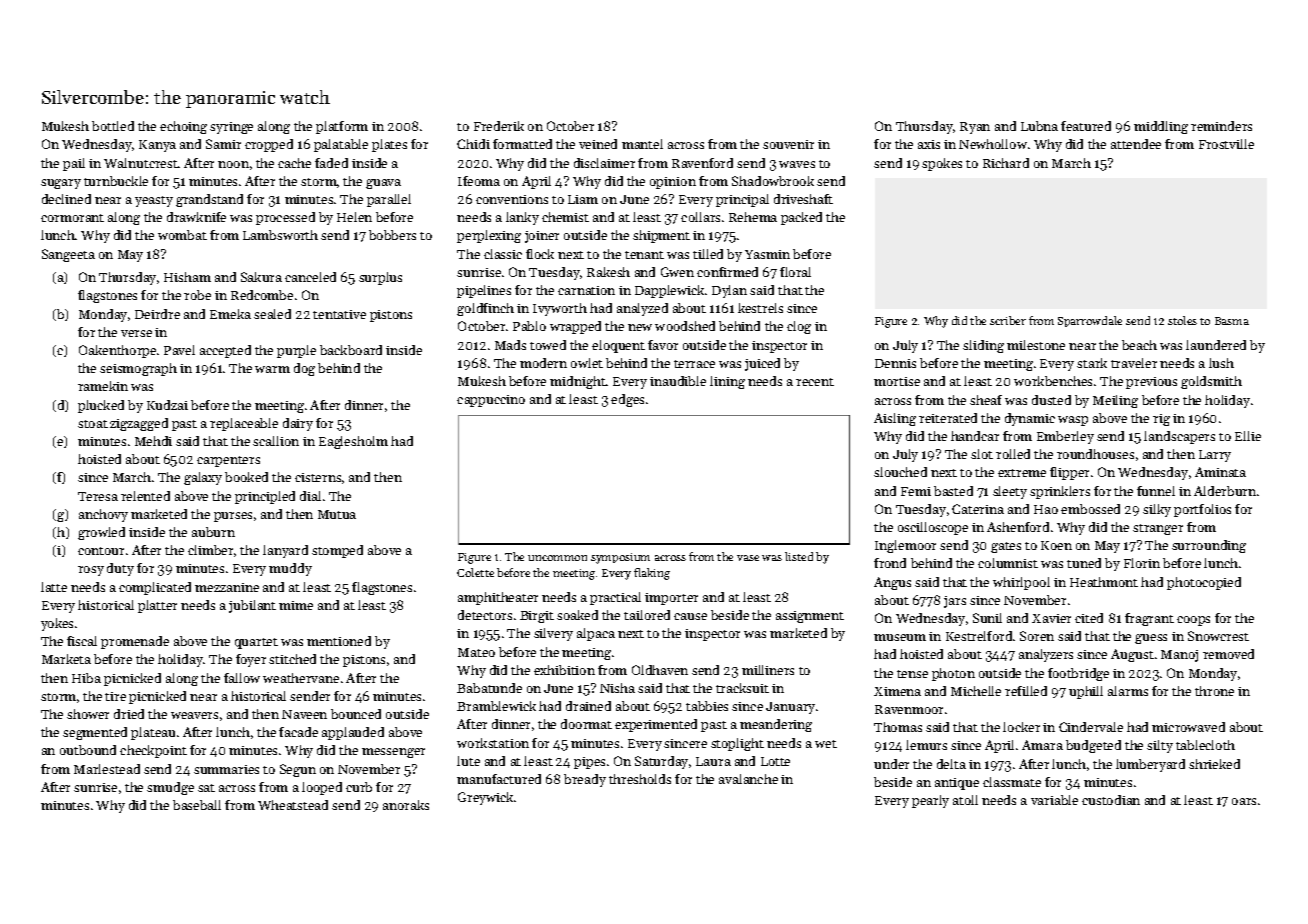  What do you see at coordinates (1018, 527) in the screenshot?
I see `Ashenford` at bounding box center [1018, 527].
